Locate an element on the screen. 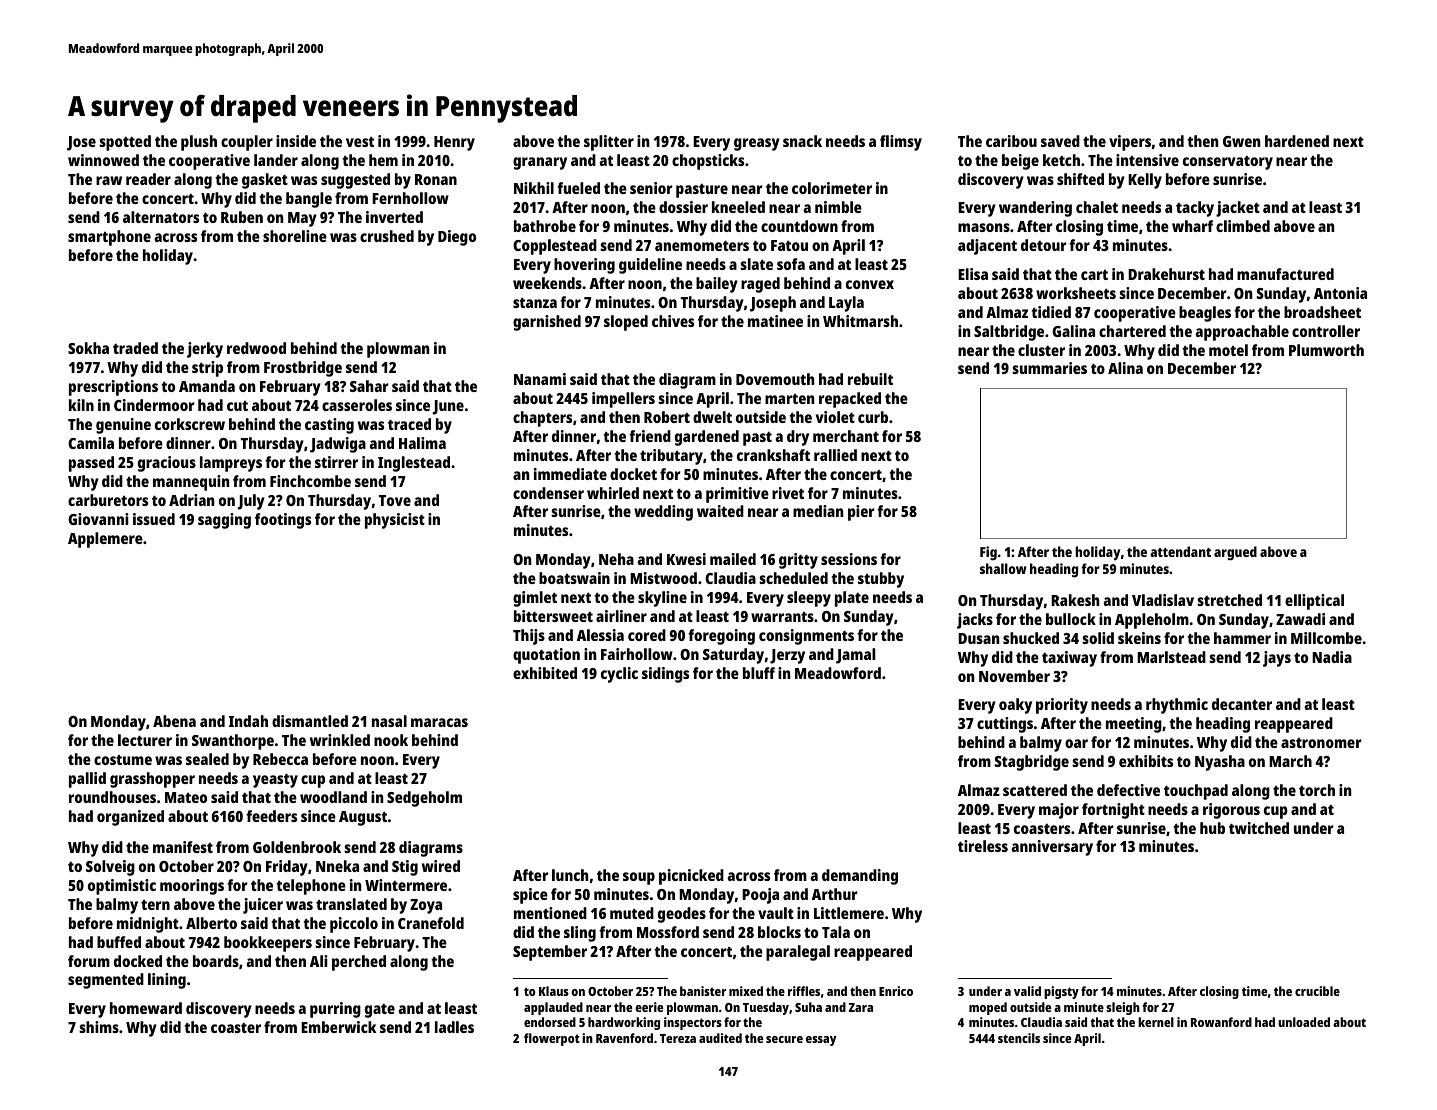 This screenshot has width=1437, height=1110. anniversary is located at coordinates (1052, 848).
